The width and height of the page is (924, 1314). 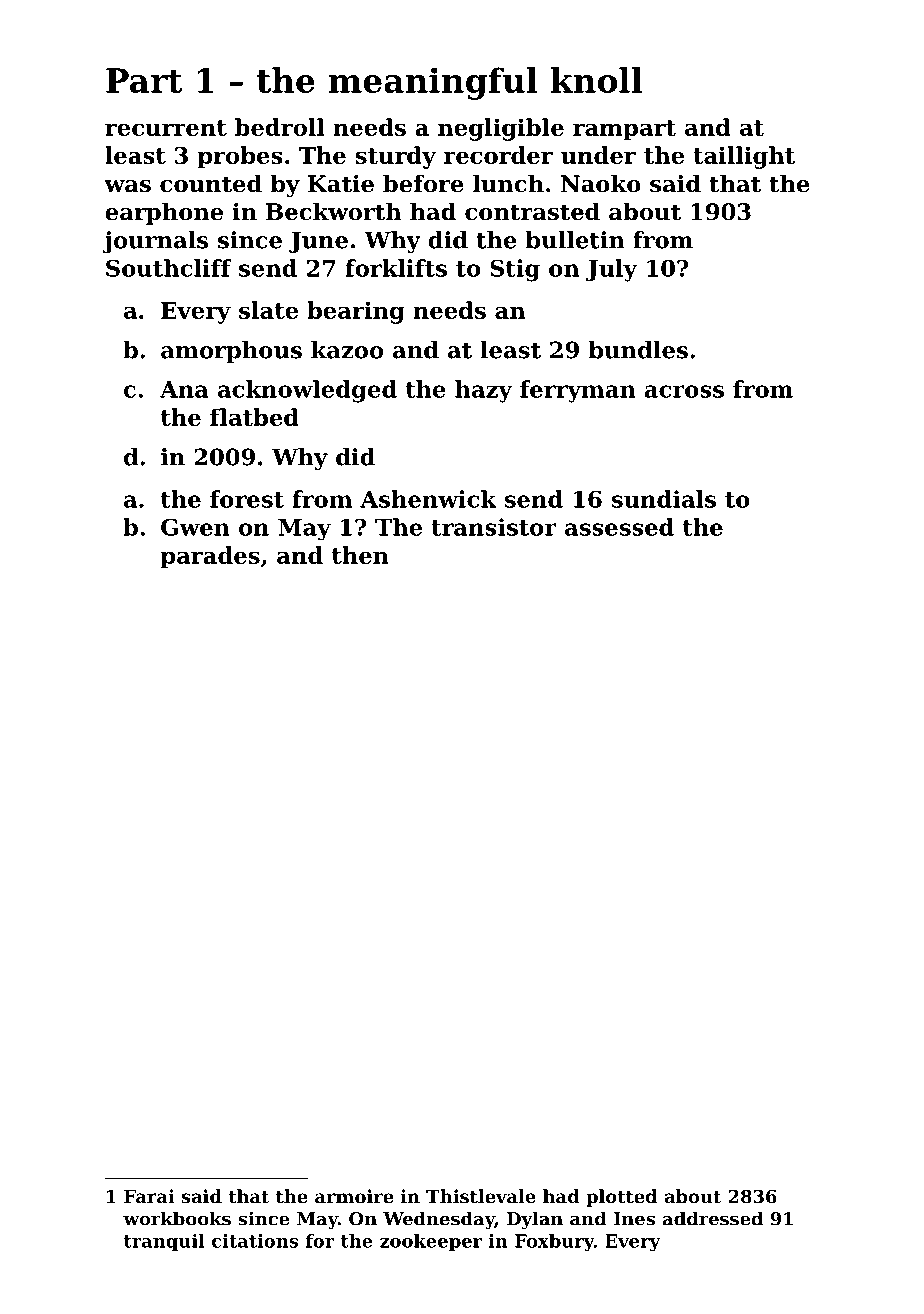 What do you see at coordinates (684, 391) in the page?
I see `across` at bounding box center [684, 391].
